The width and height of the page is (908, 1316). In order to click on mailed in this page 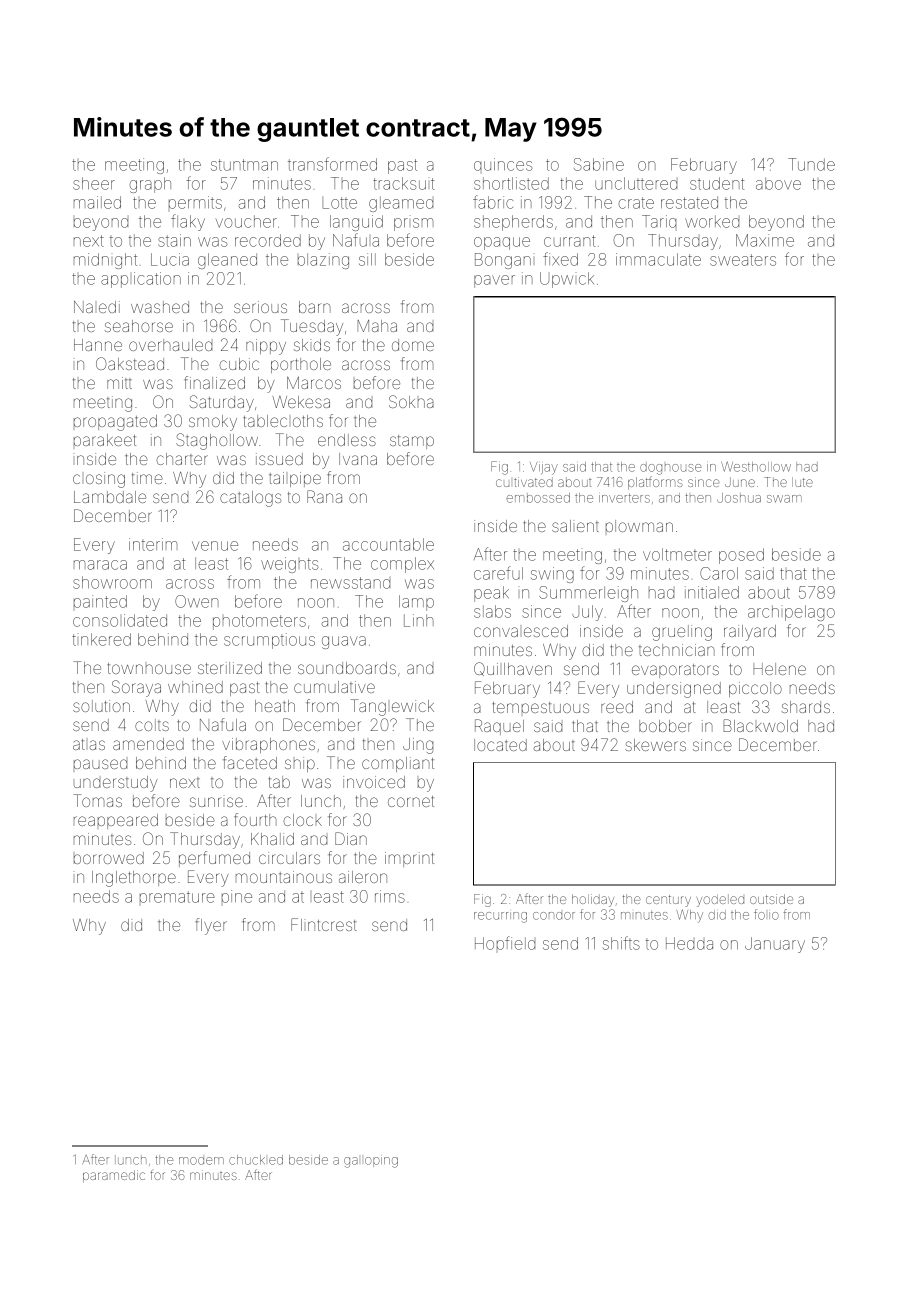, I will do `click(97, 202)`.
